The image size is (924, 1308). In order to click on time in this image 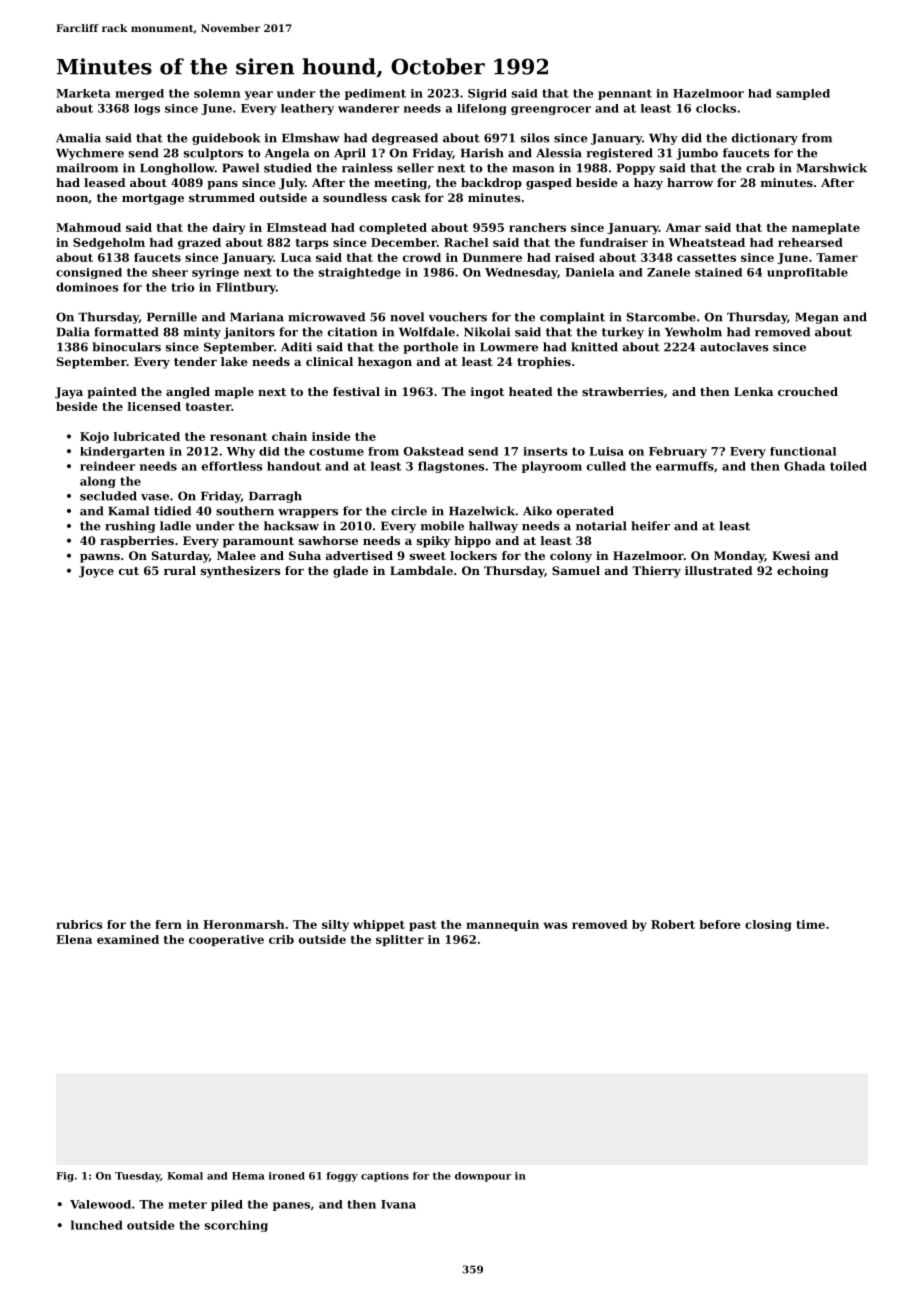, I will do `click(810, 924)`.
